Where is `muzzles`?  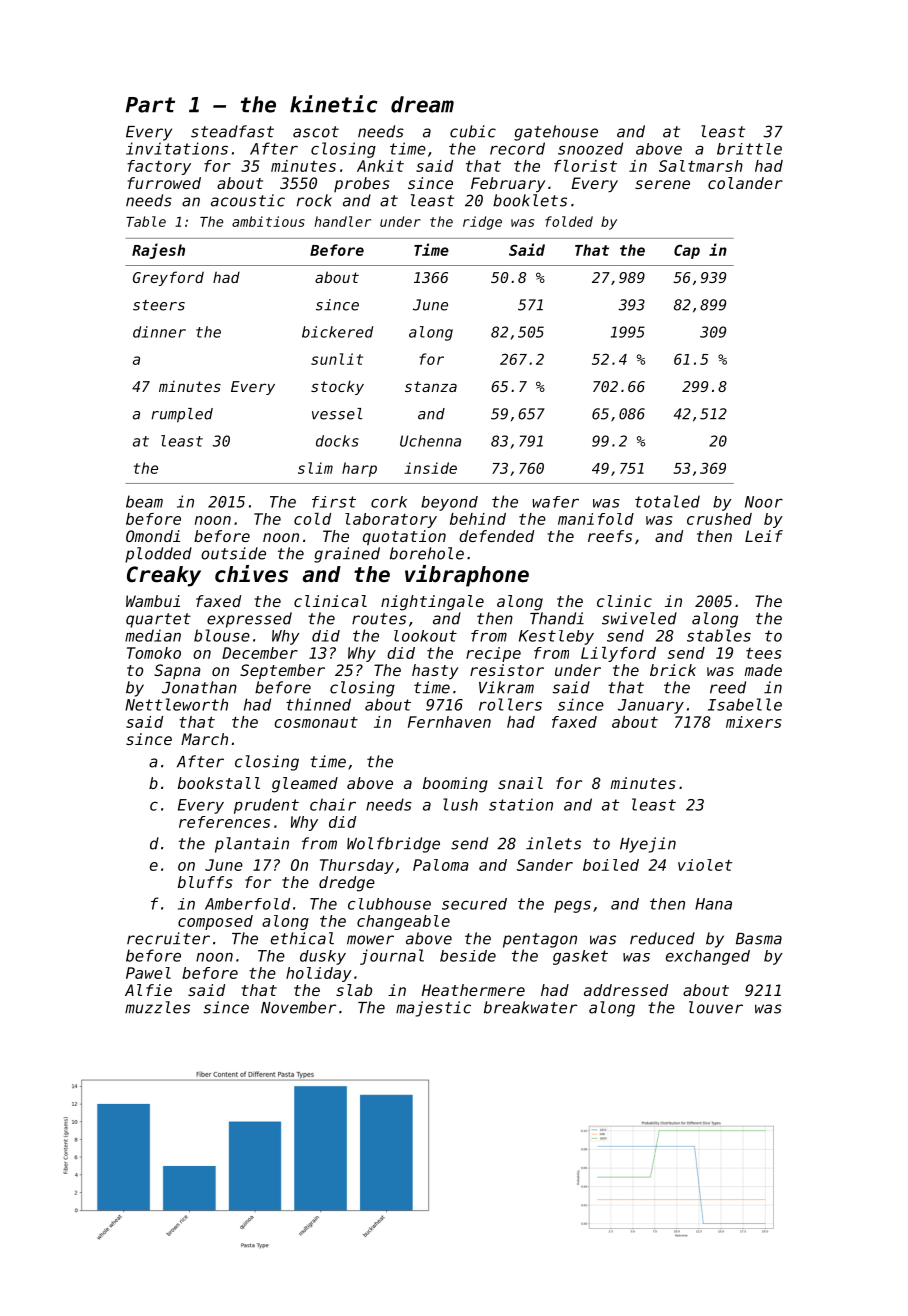 muzzles is located at coordinates (157, 1007).
